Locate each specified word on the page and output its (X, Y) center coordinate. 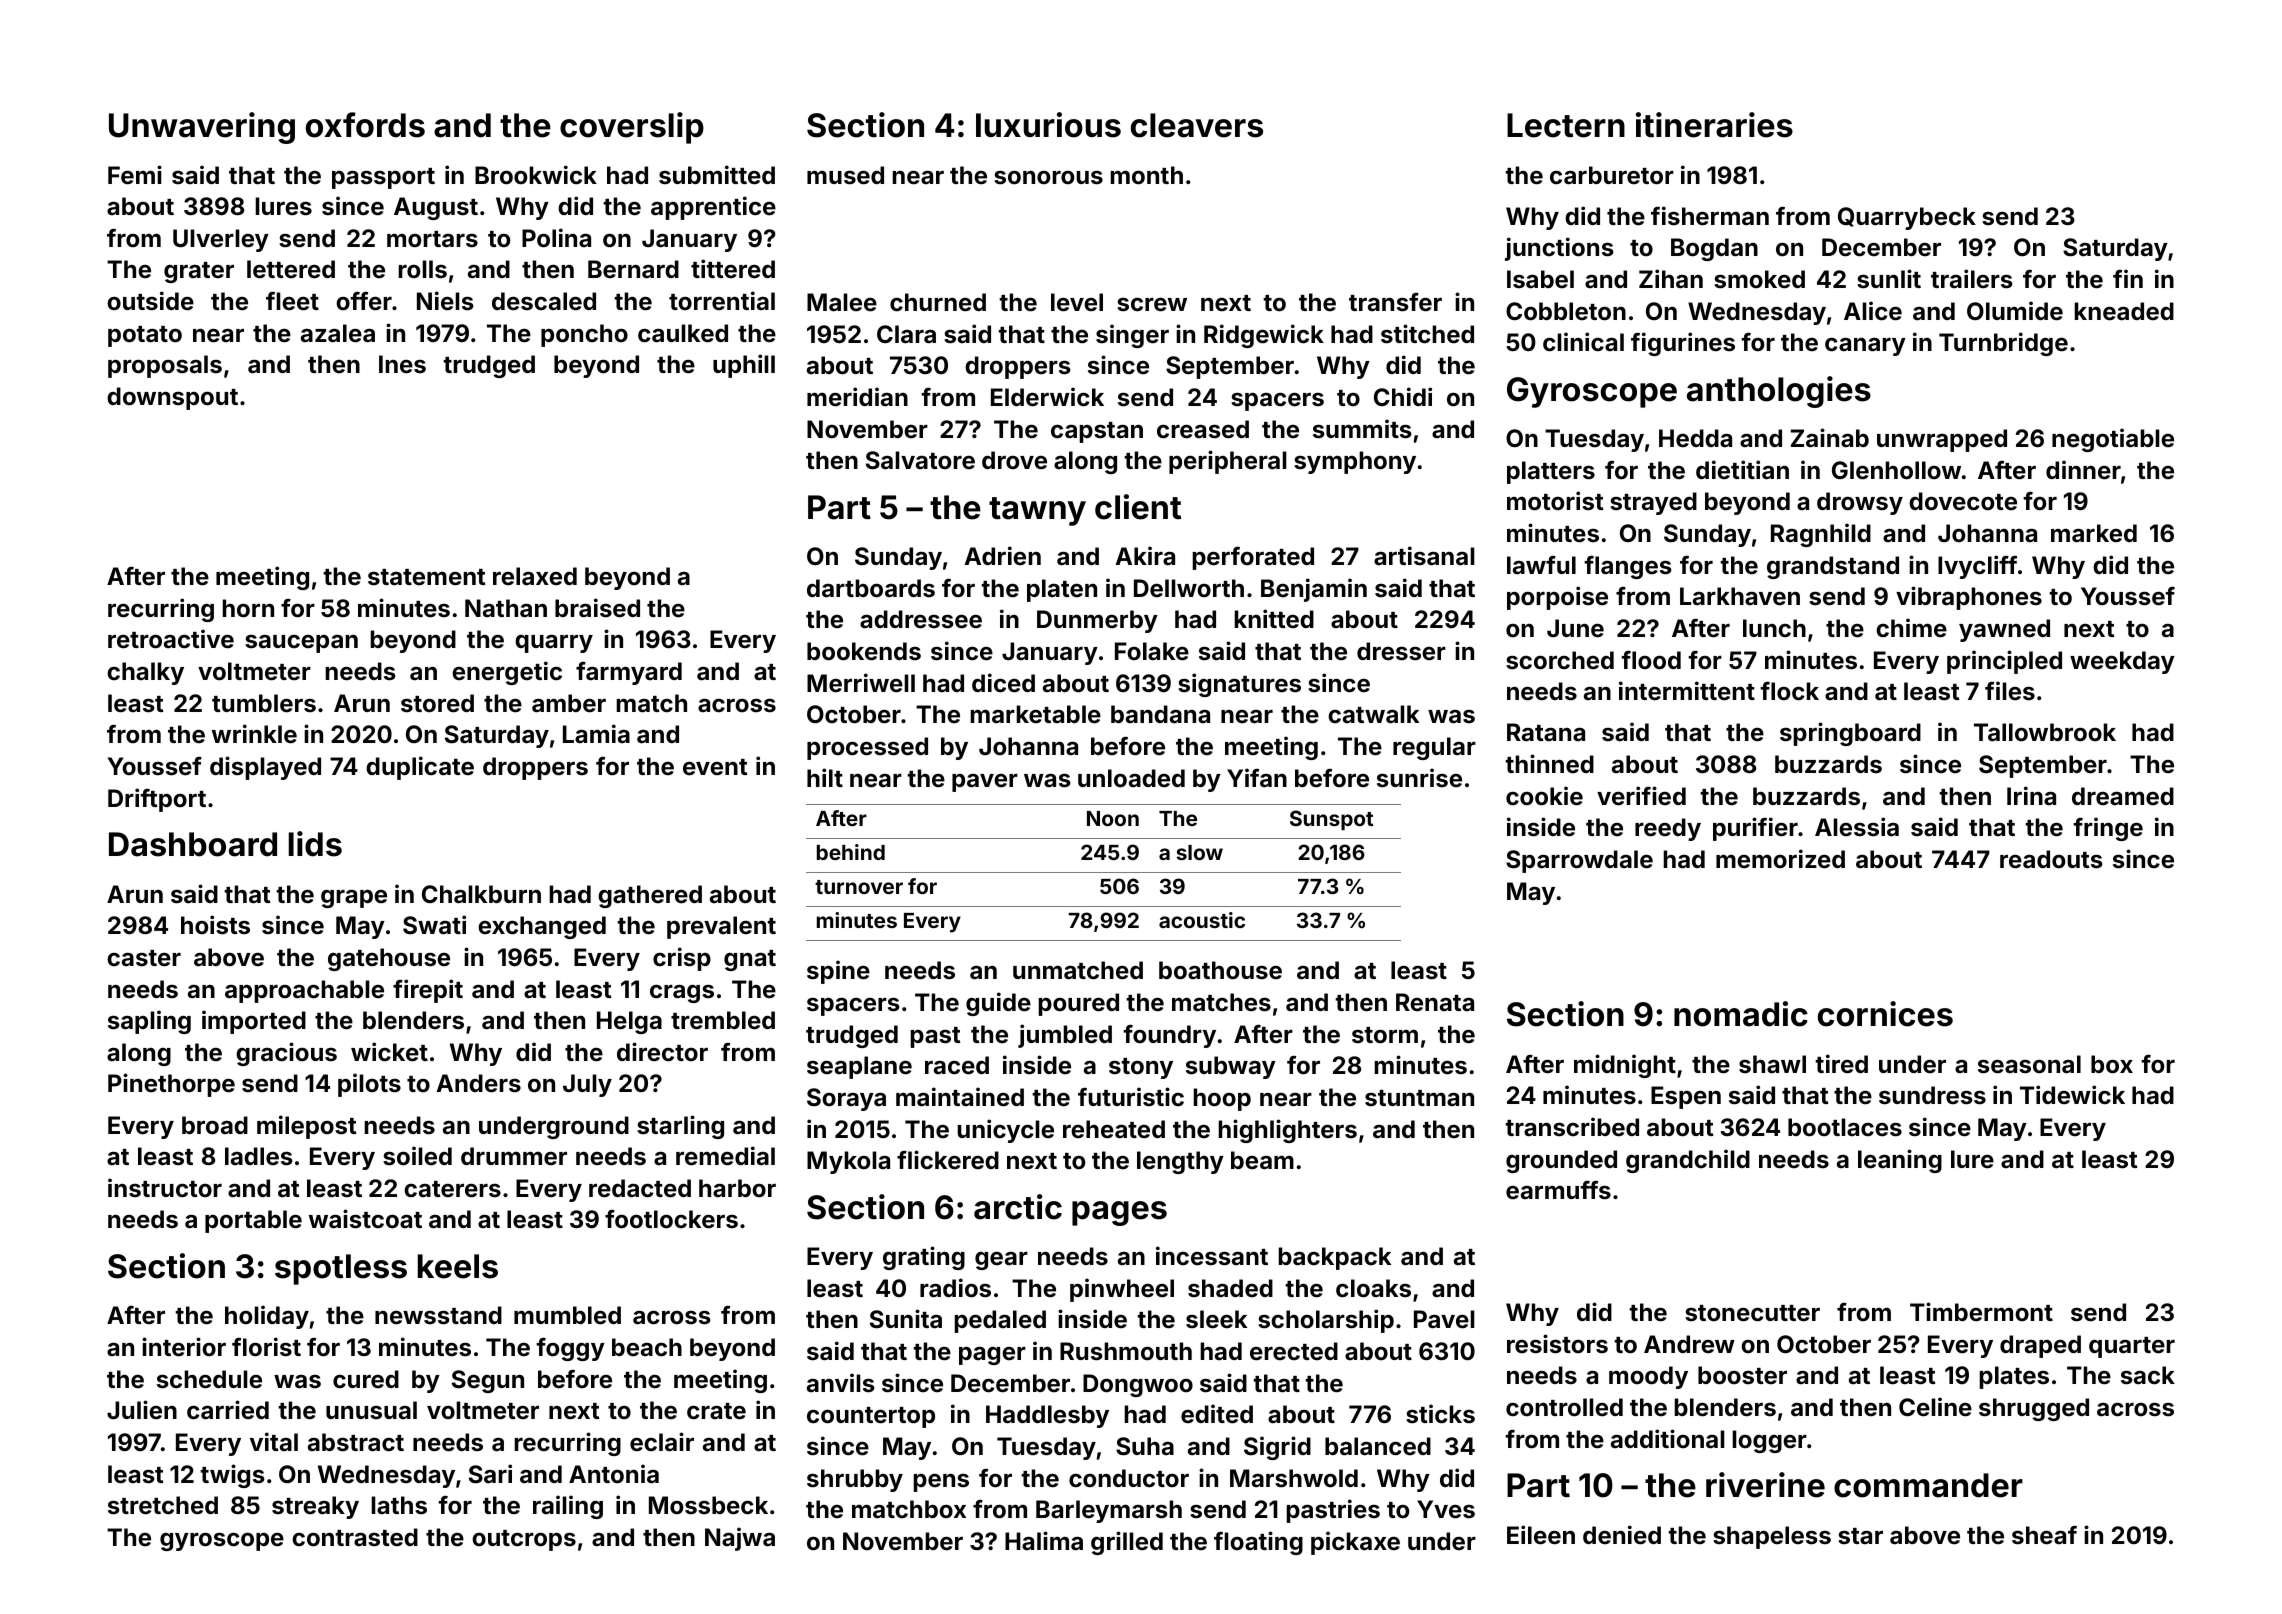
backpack (1334, 1258)
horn (248, 608)
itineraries (1714, 125)
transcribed (1572, 1127)
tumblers (264, 703)
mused (845, 175)
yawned (2004, 630)
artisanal (1424, 556)
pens (941, 1483)
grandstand (1833, 567)
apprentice (713, 208)
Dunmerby (1097, 621)
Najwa (740, 1539)
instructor (165, 1188)
